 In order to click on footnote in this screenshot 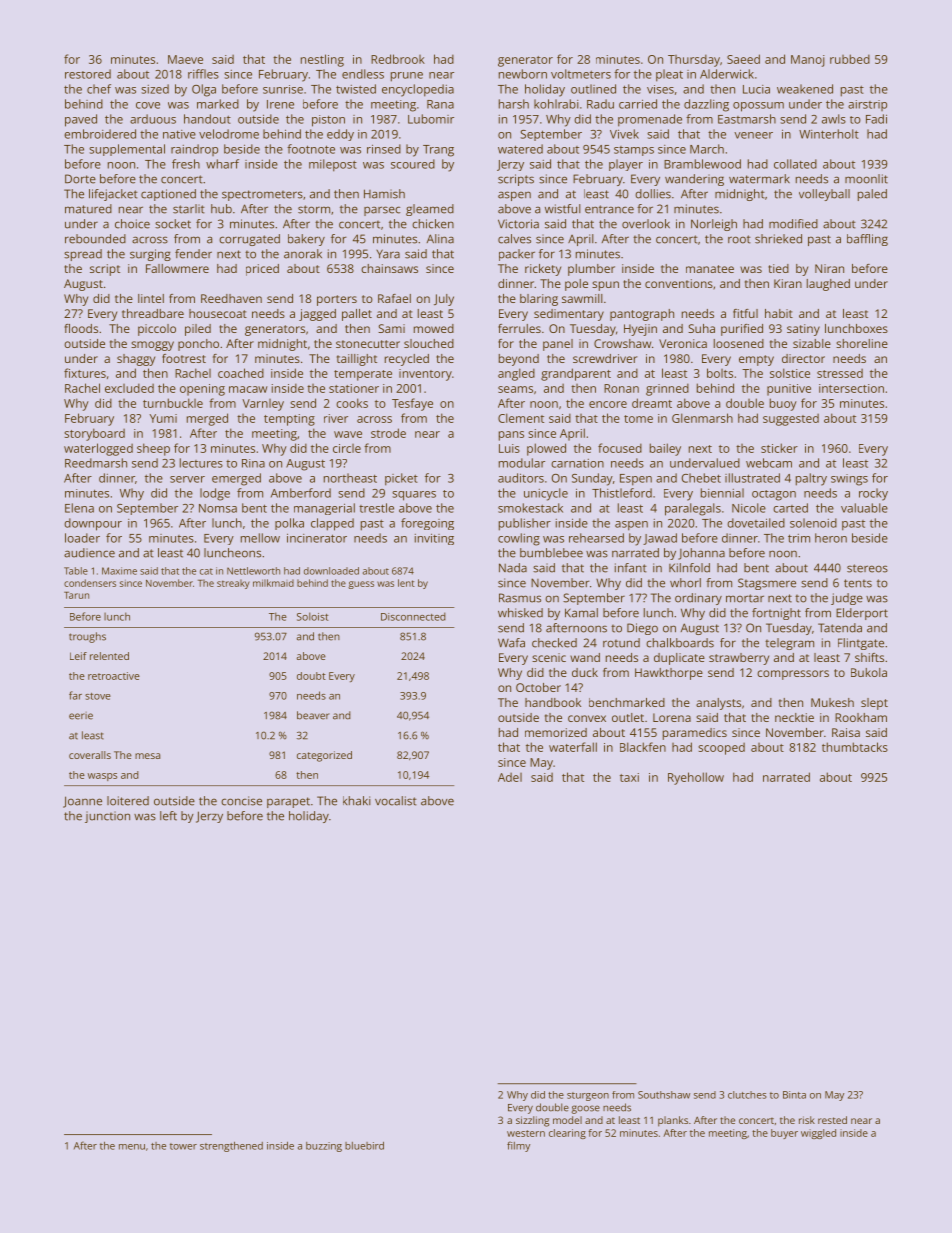, I will do `click(311, 149)`.
